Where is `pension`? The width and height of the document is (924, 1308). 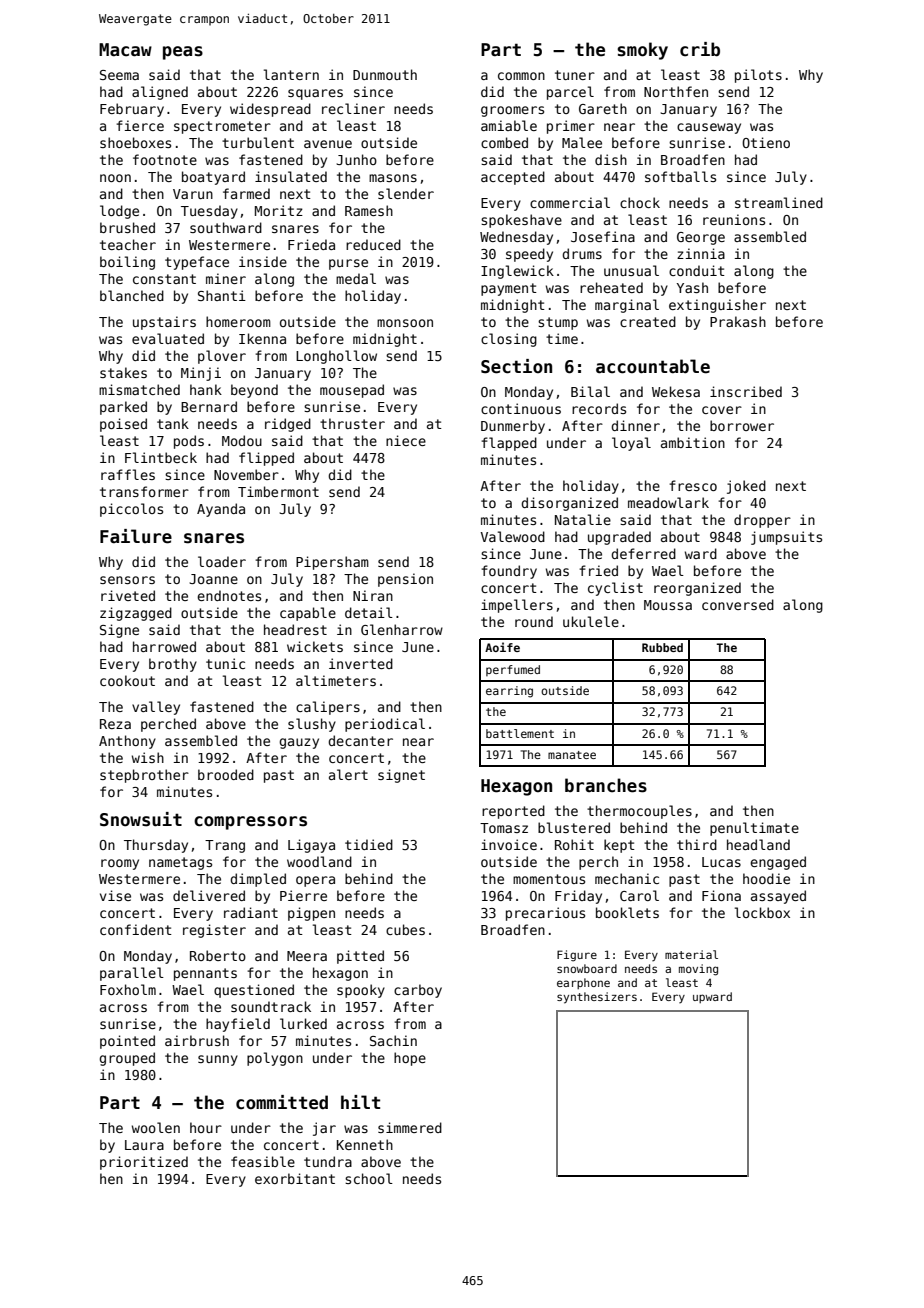 pension is located at coordinates (405, 580).
